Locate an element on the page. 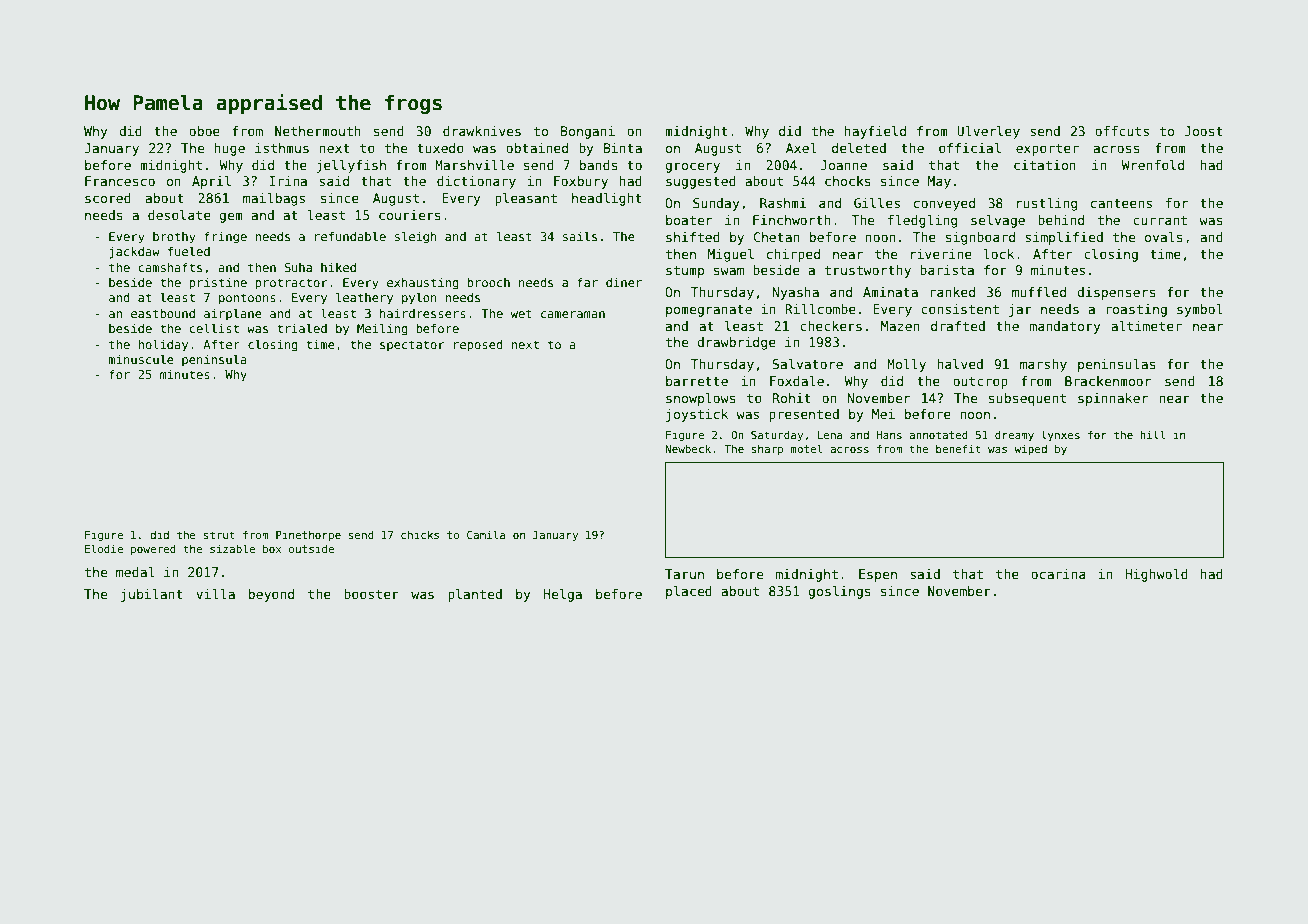 This page has width=1308, height=924. strut is located at coordinates (219, 535).
